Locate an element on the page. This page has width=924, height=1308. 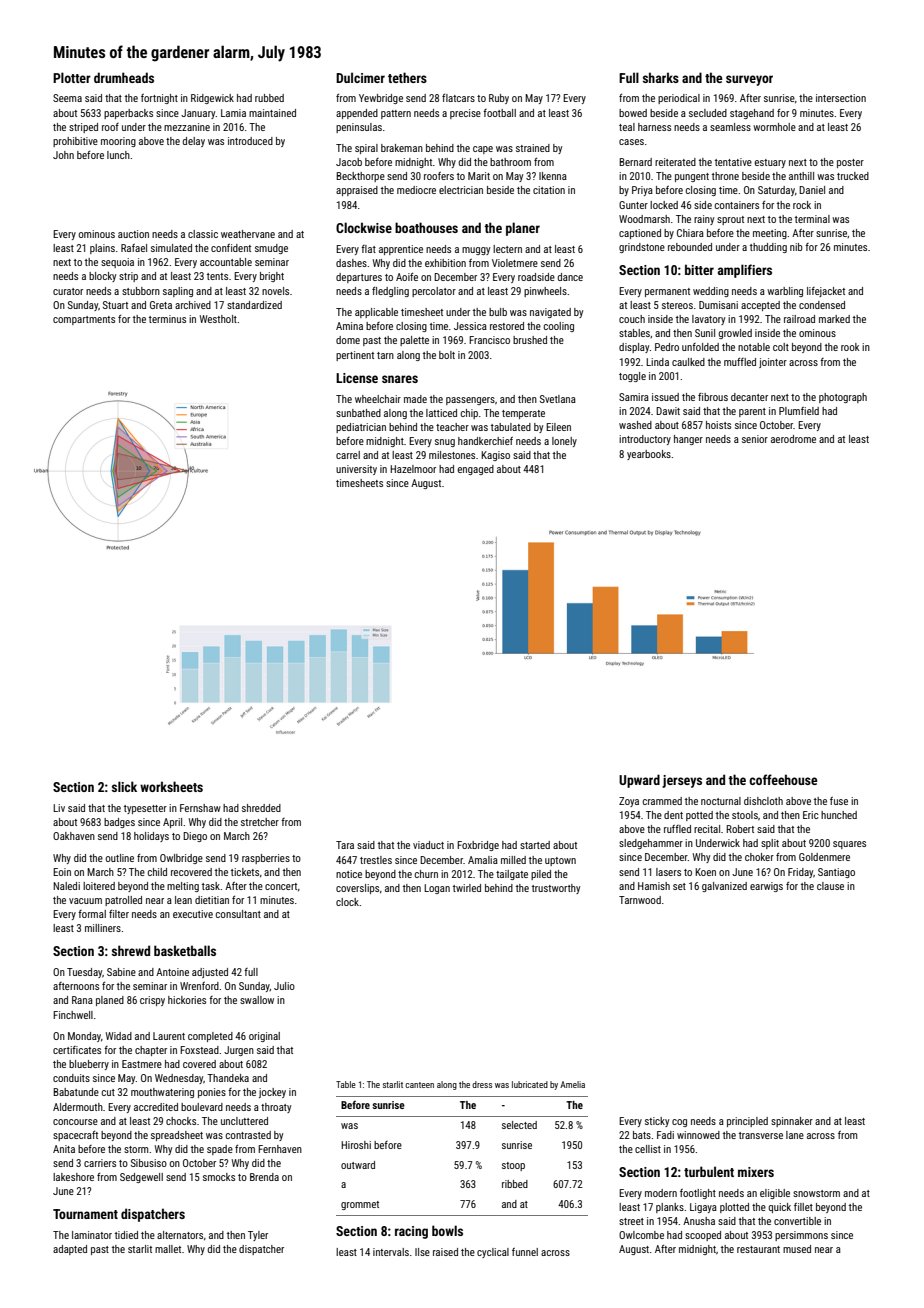
sharks is located at coordinates (661, 77).
